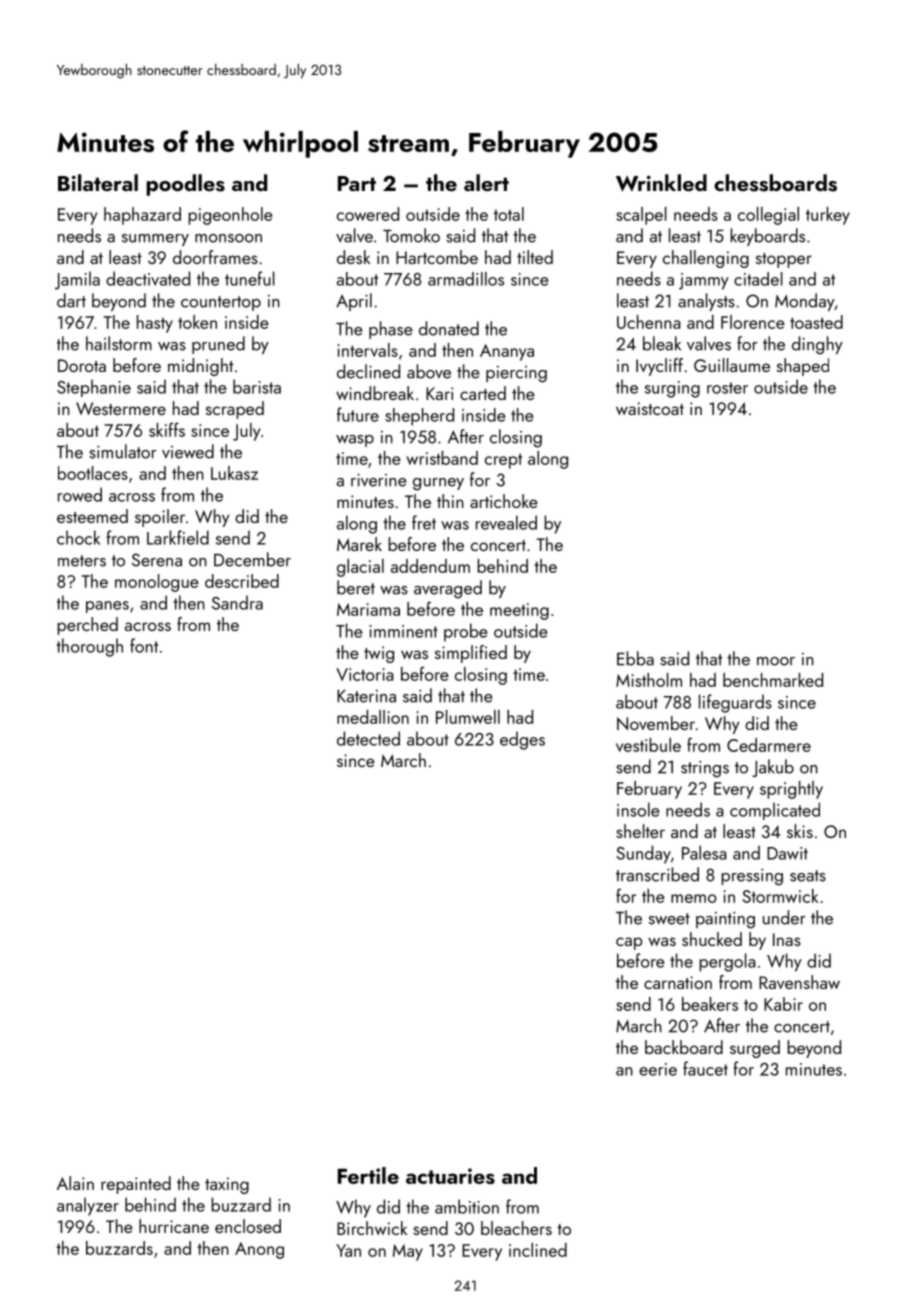 The width and height of the document is (908, 1316). Describe the element at coordinates (635, 658) in the document. I see `Ebba` at that location.
